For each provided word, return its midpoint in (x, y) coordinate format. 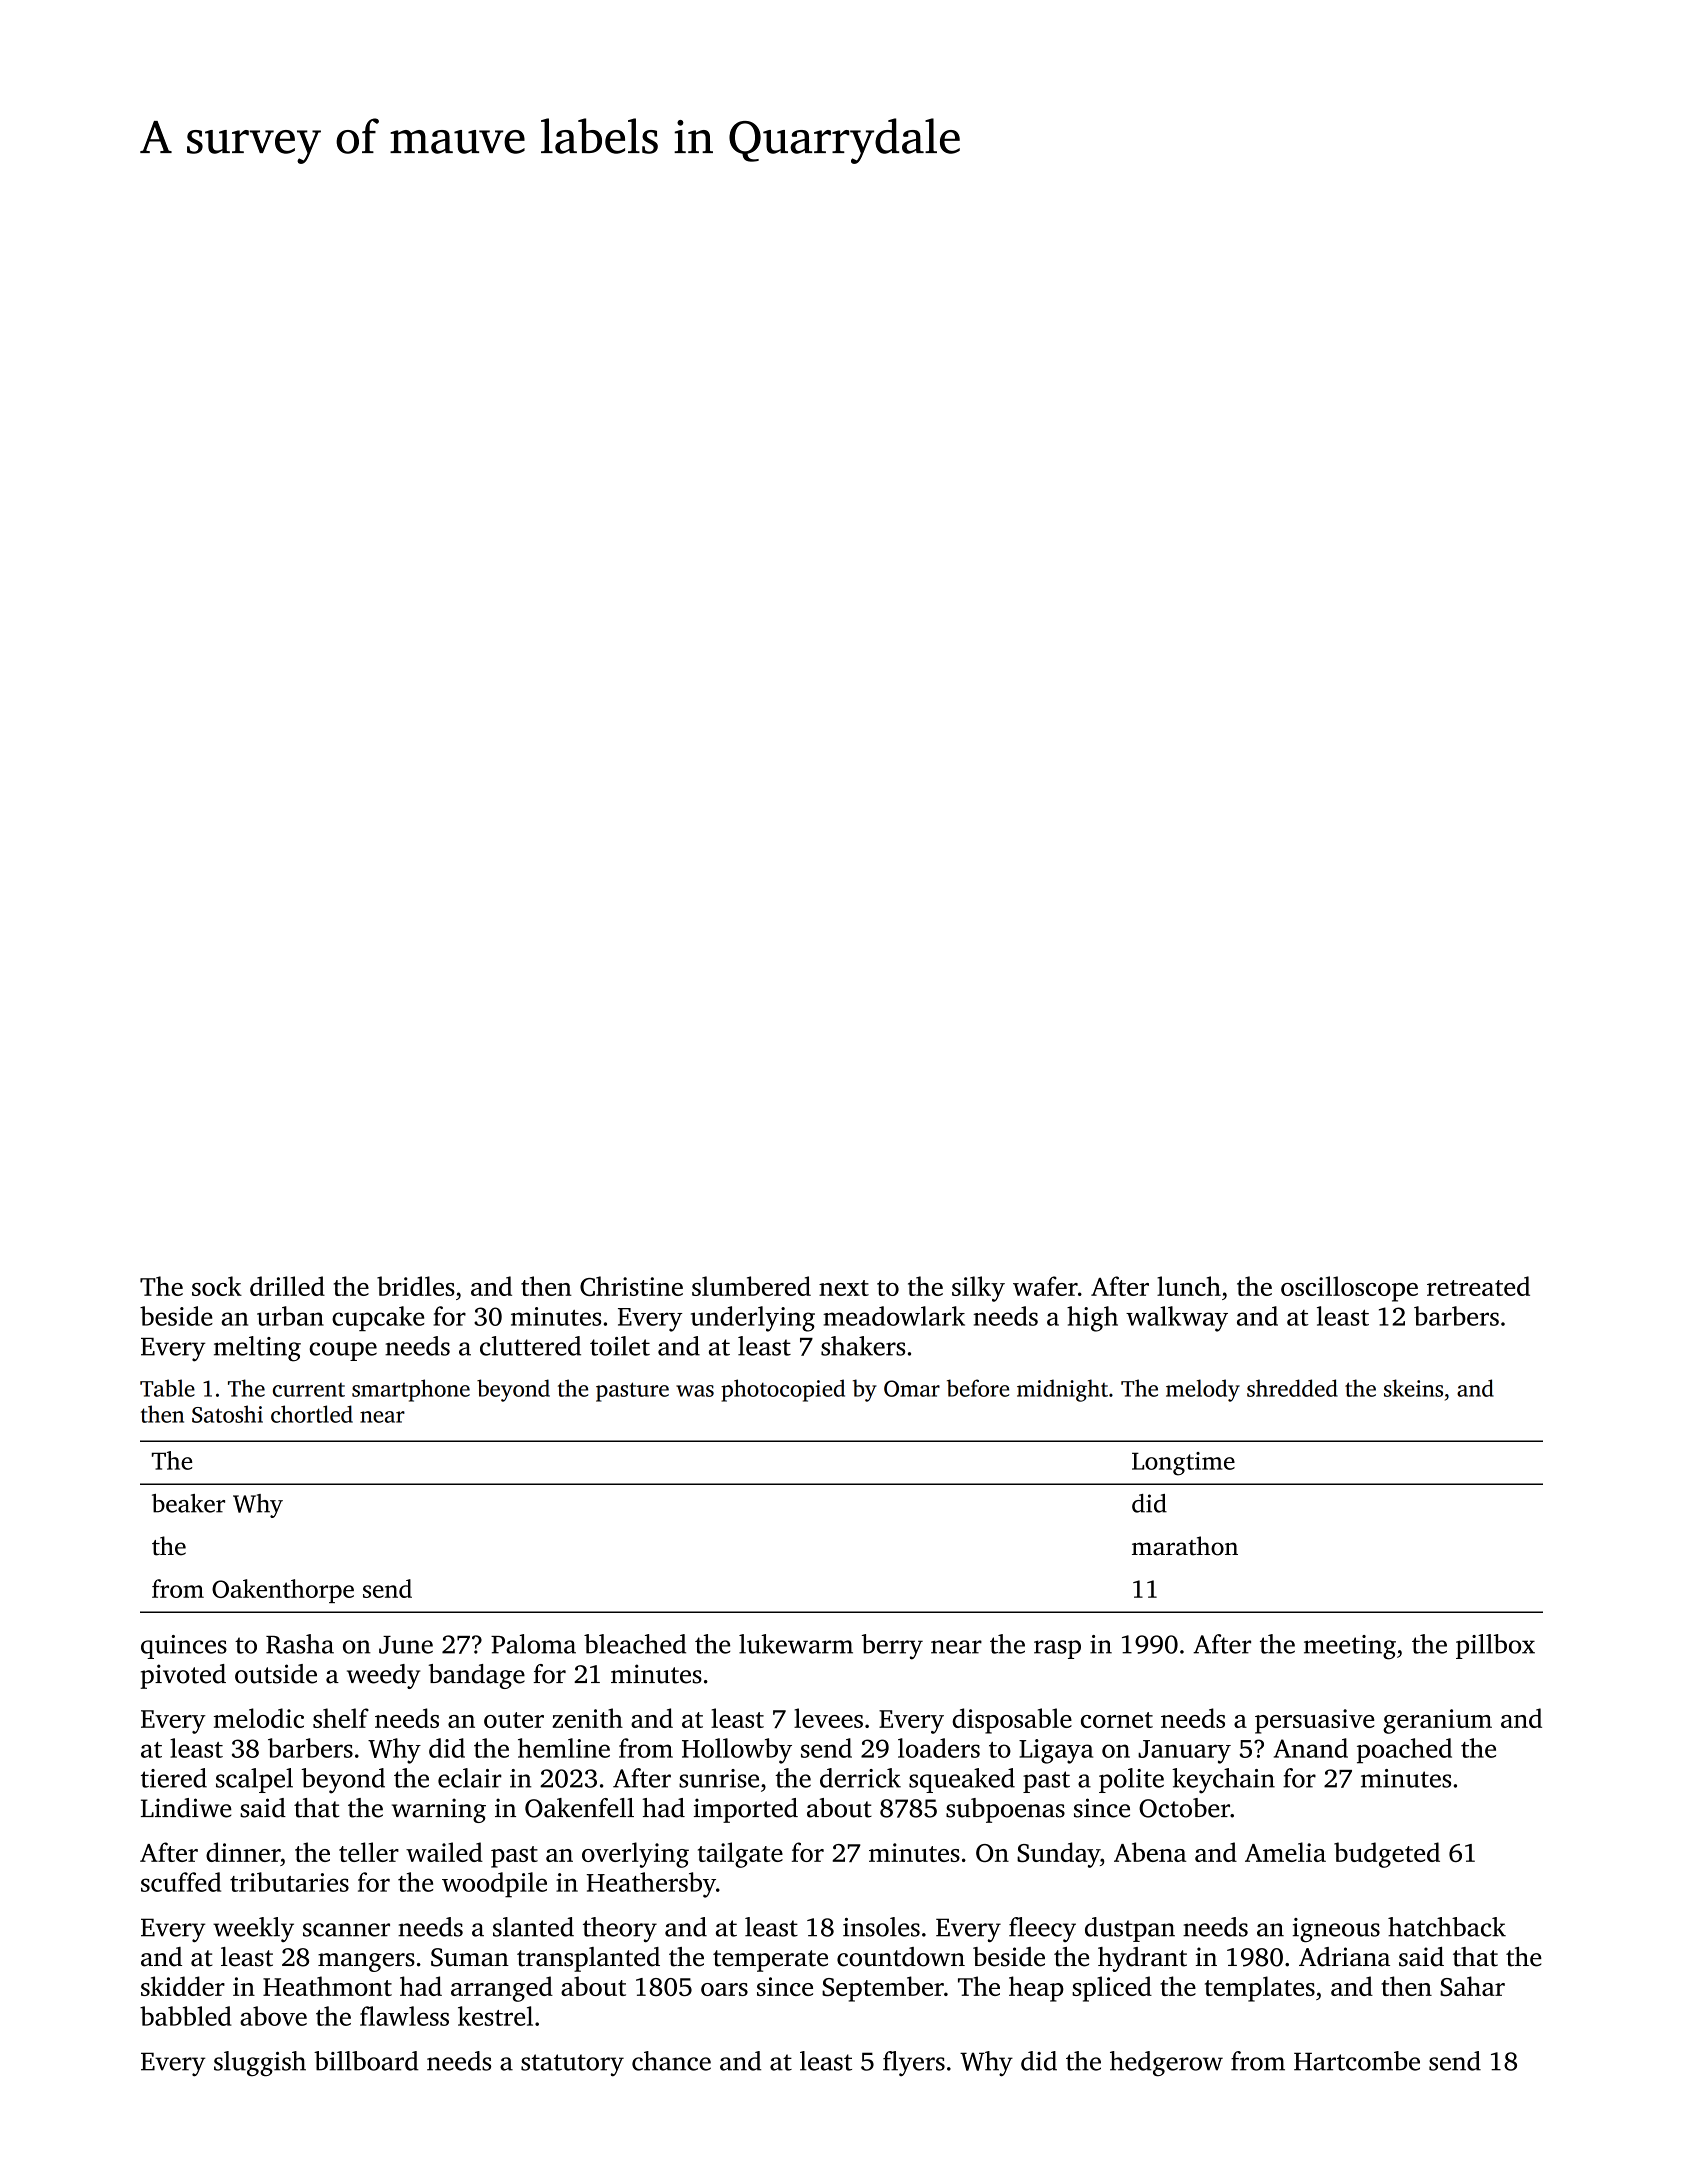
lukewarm (796, 1644)
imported (746, 1810)
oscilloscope (1349, 1289)
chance (671, 2061)
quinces (184, 1647)
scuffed (181, 1882)
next (844, 1288)
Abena (1150, 1852)
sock (217, 1286)
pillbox (1495, 1646)
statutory (572, 2065)
